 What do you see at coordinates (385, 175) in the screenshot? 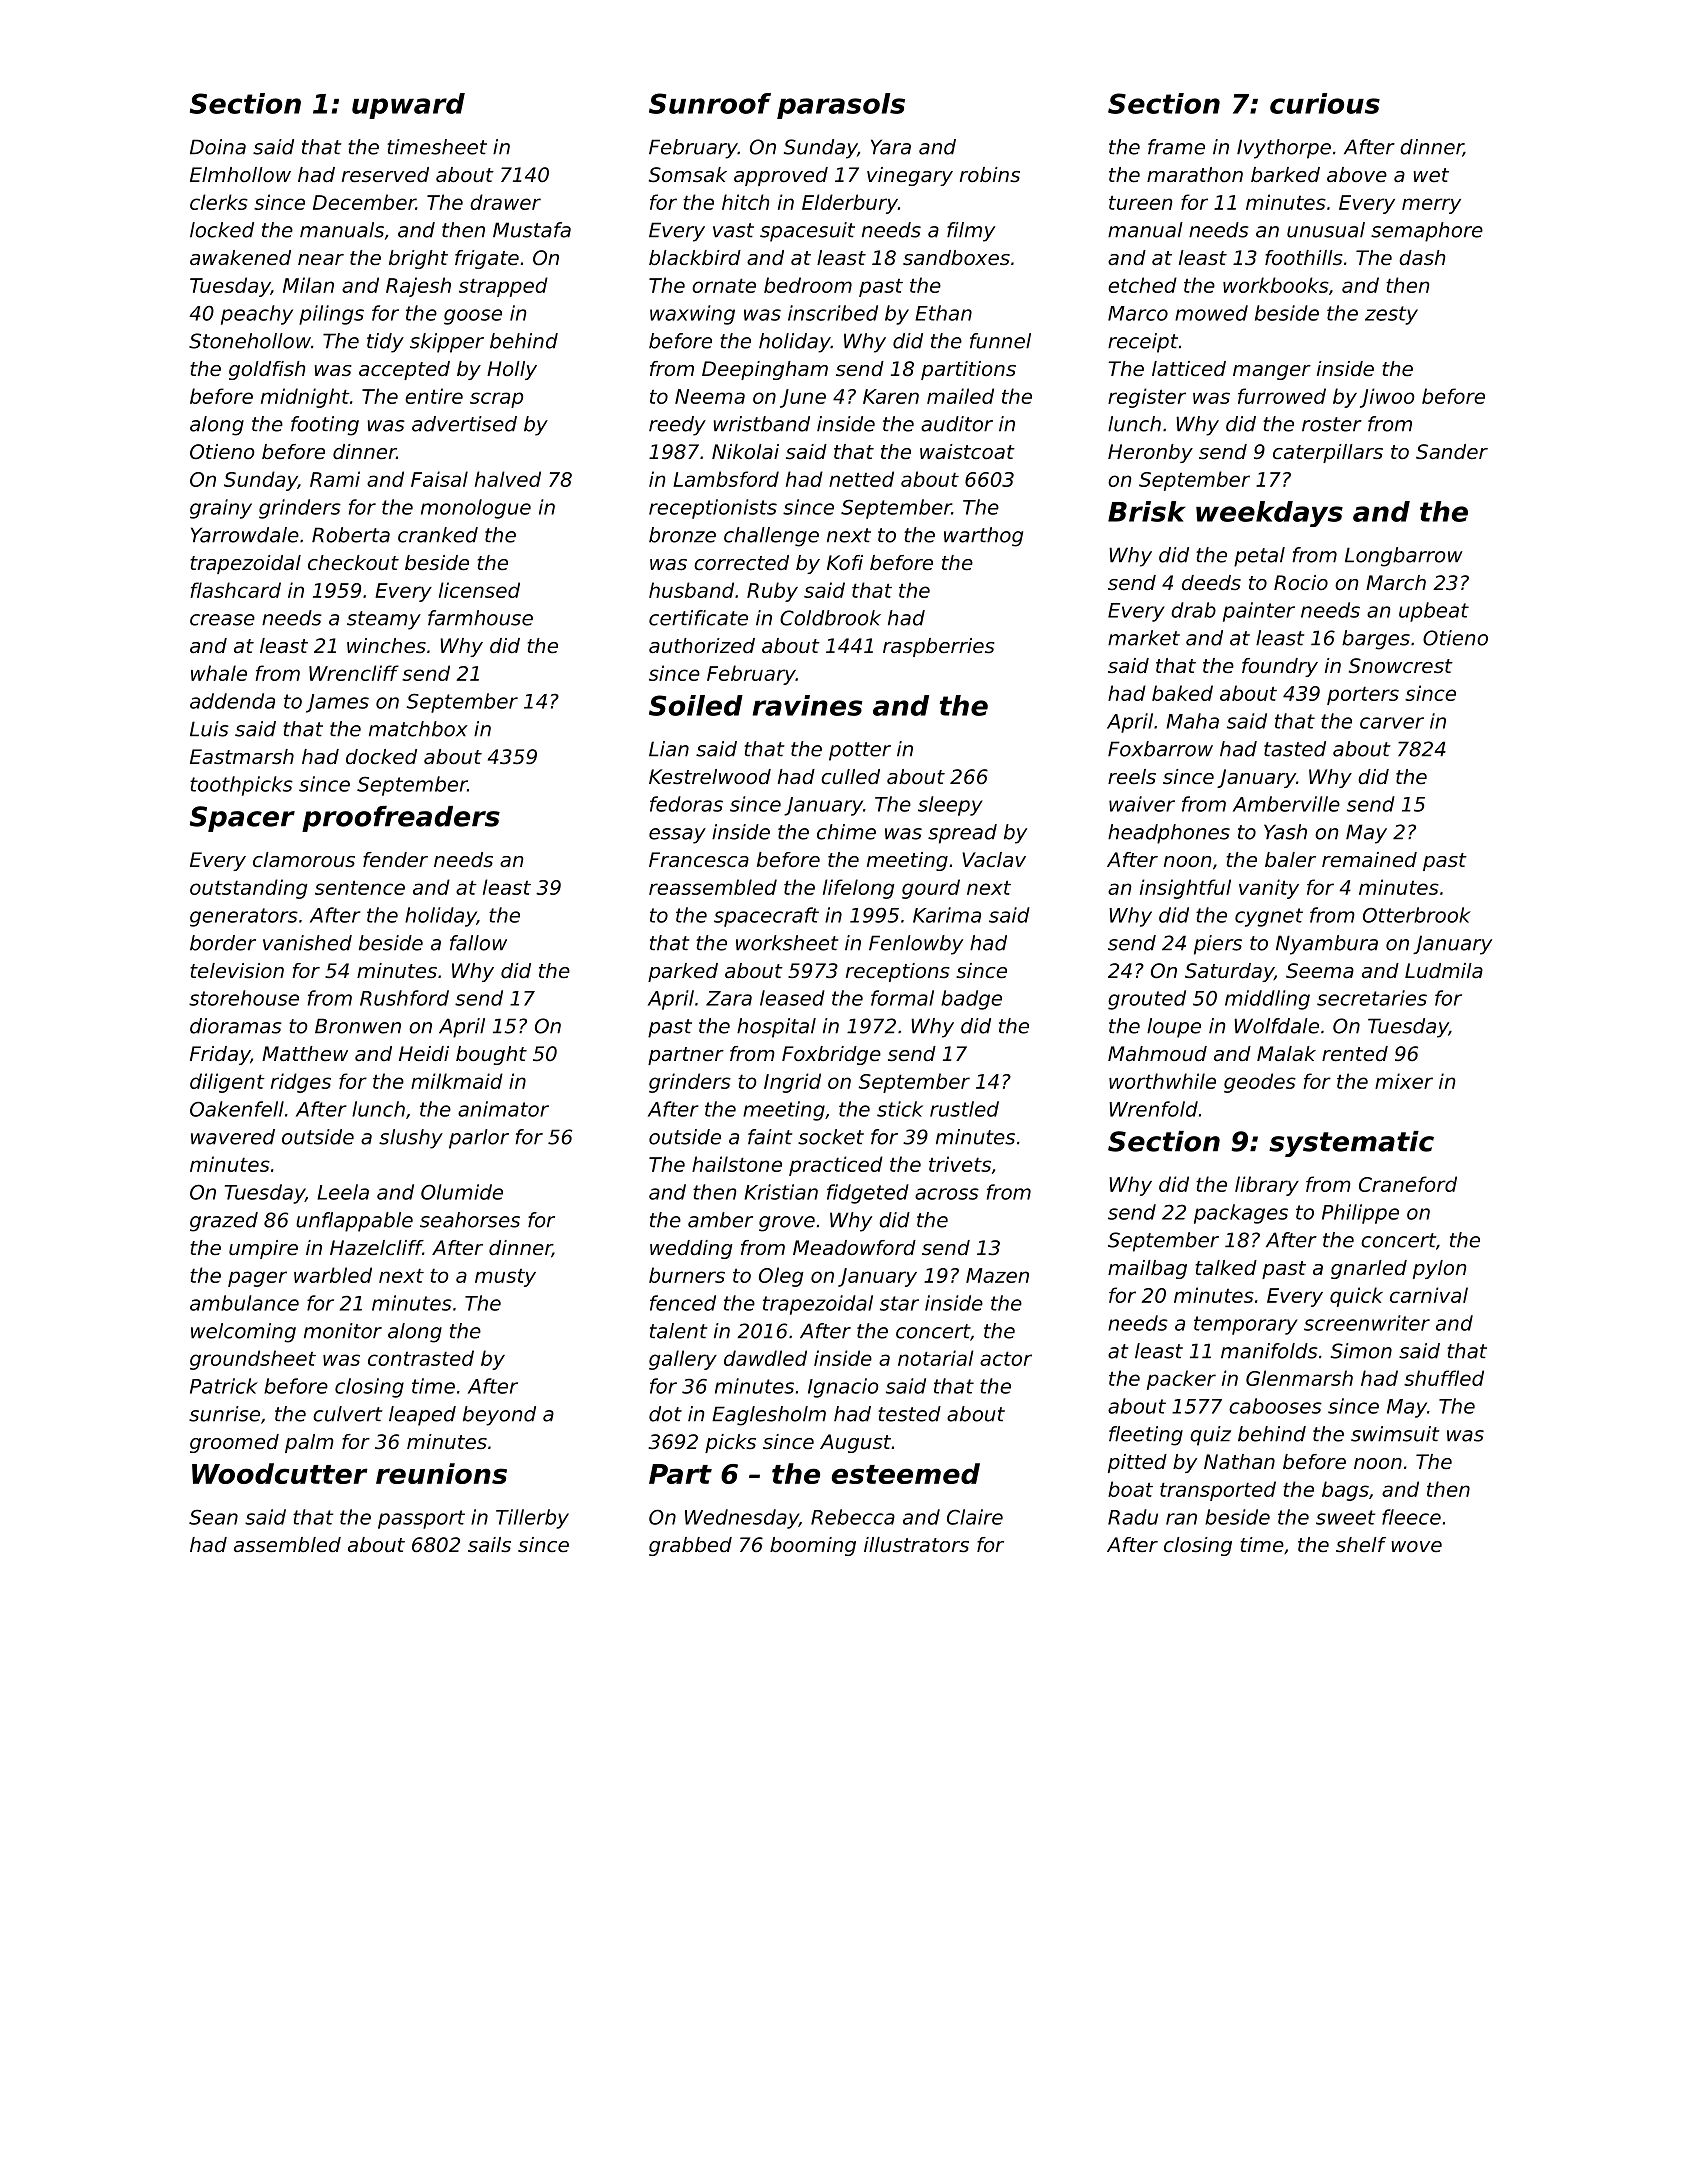
I see `reserved` at bounding box center [385, 175].
